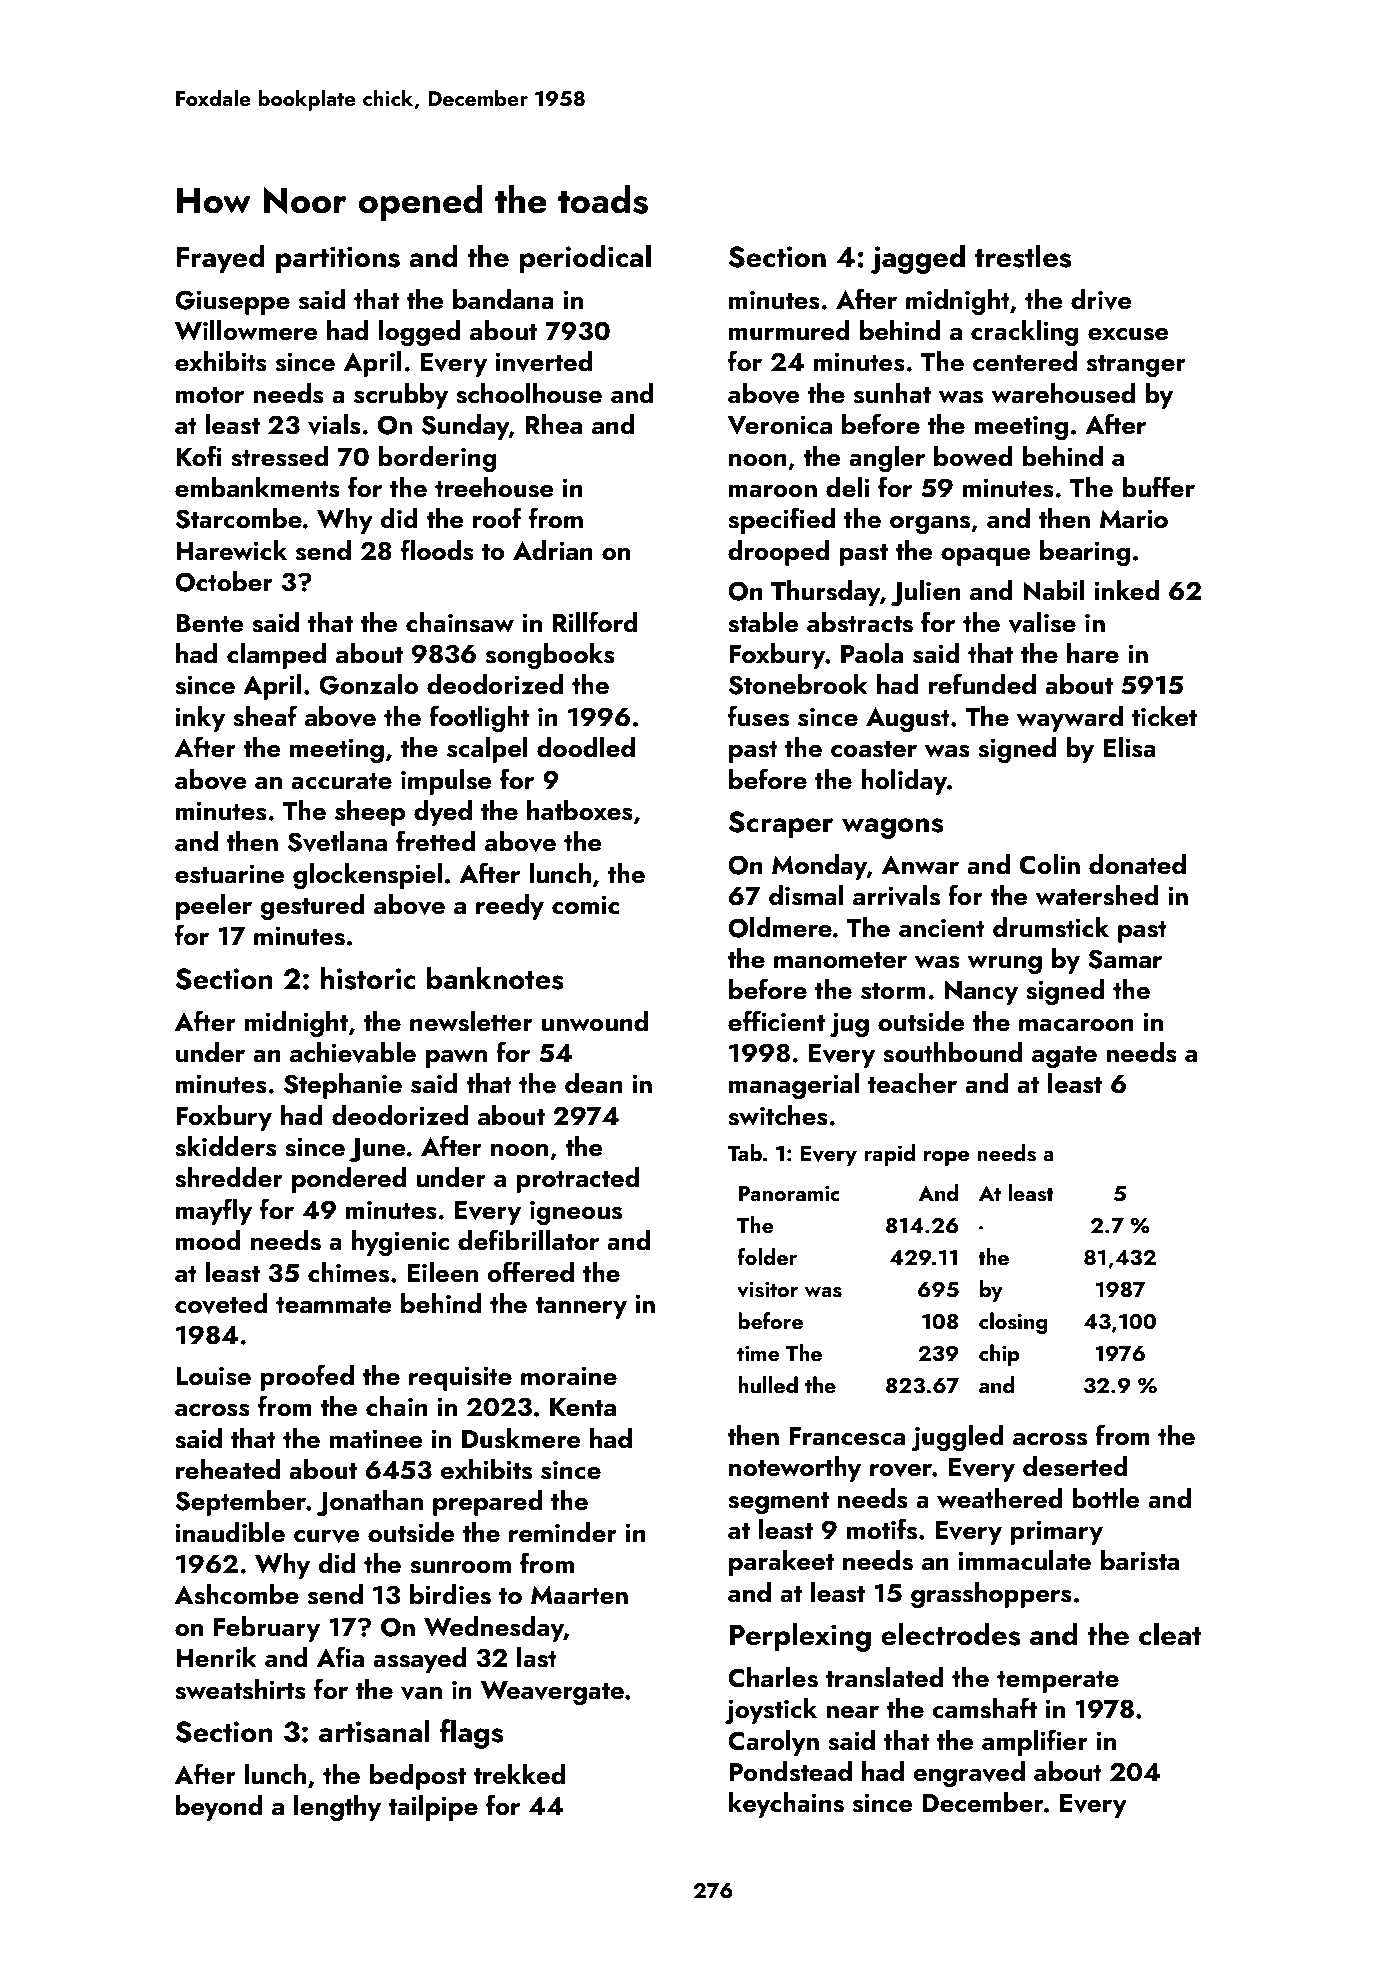  I want to click on lengthy, so click(337, 1808).
